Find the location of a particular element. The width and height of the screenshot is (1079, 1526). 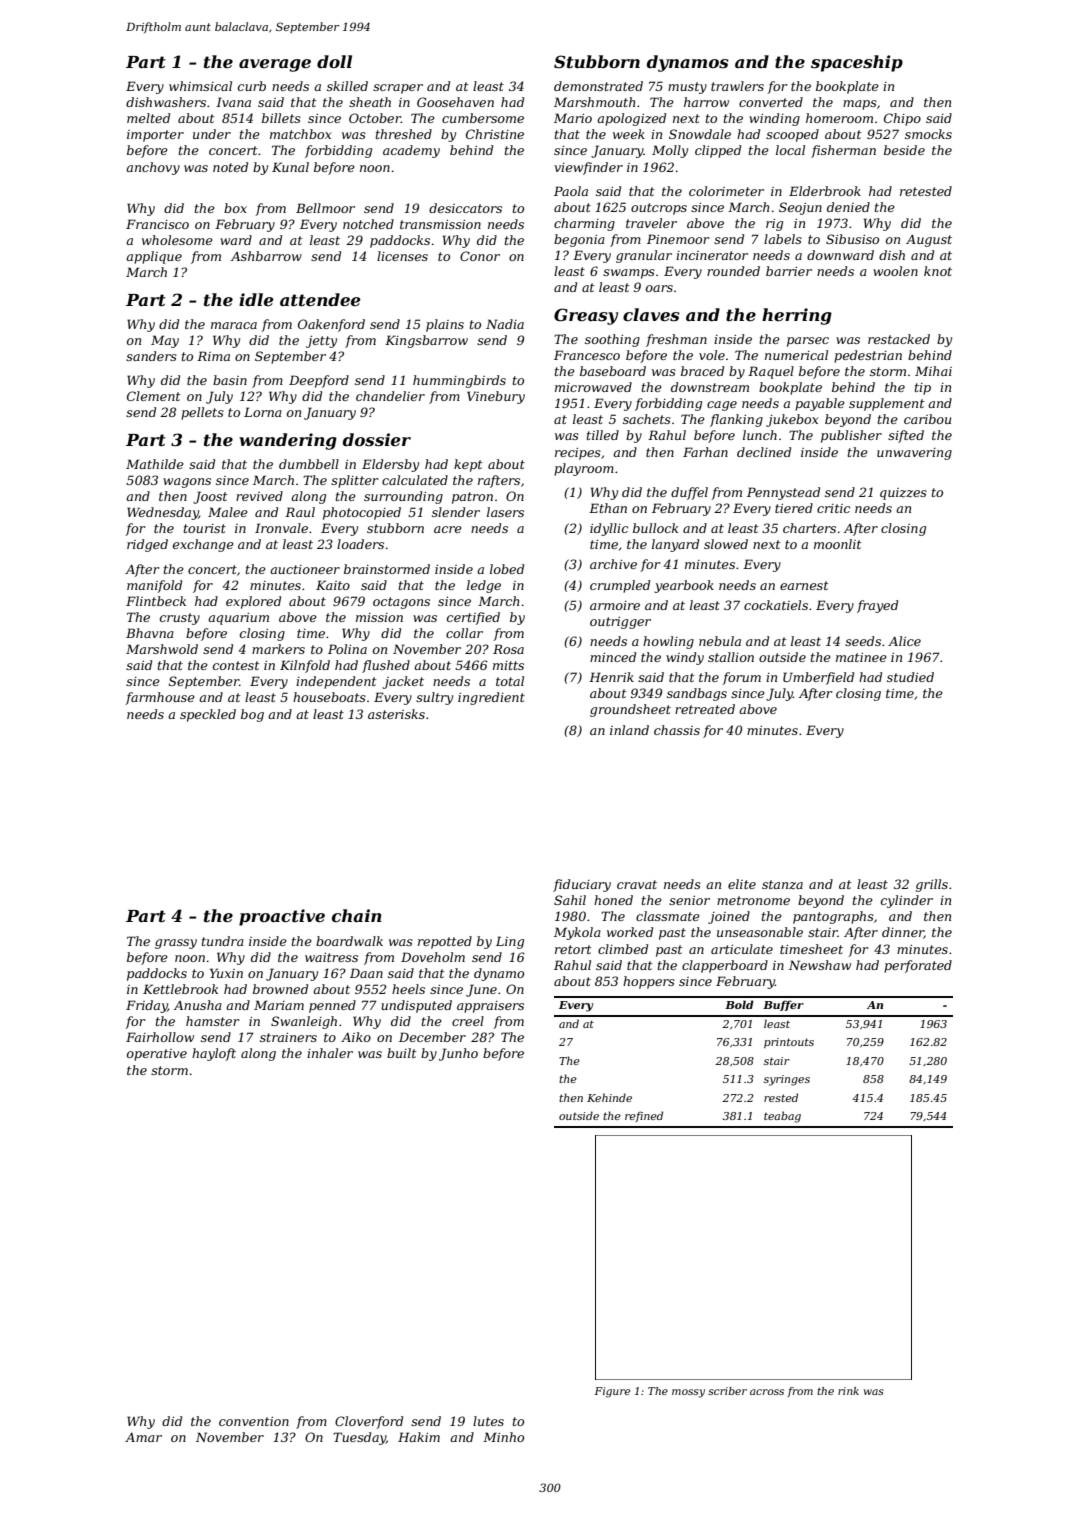

farmhouse is located at coordinates (160, 698).
